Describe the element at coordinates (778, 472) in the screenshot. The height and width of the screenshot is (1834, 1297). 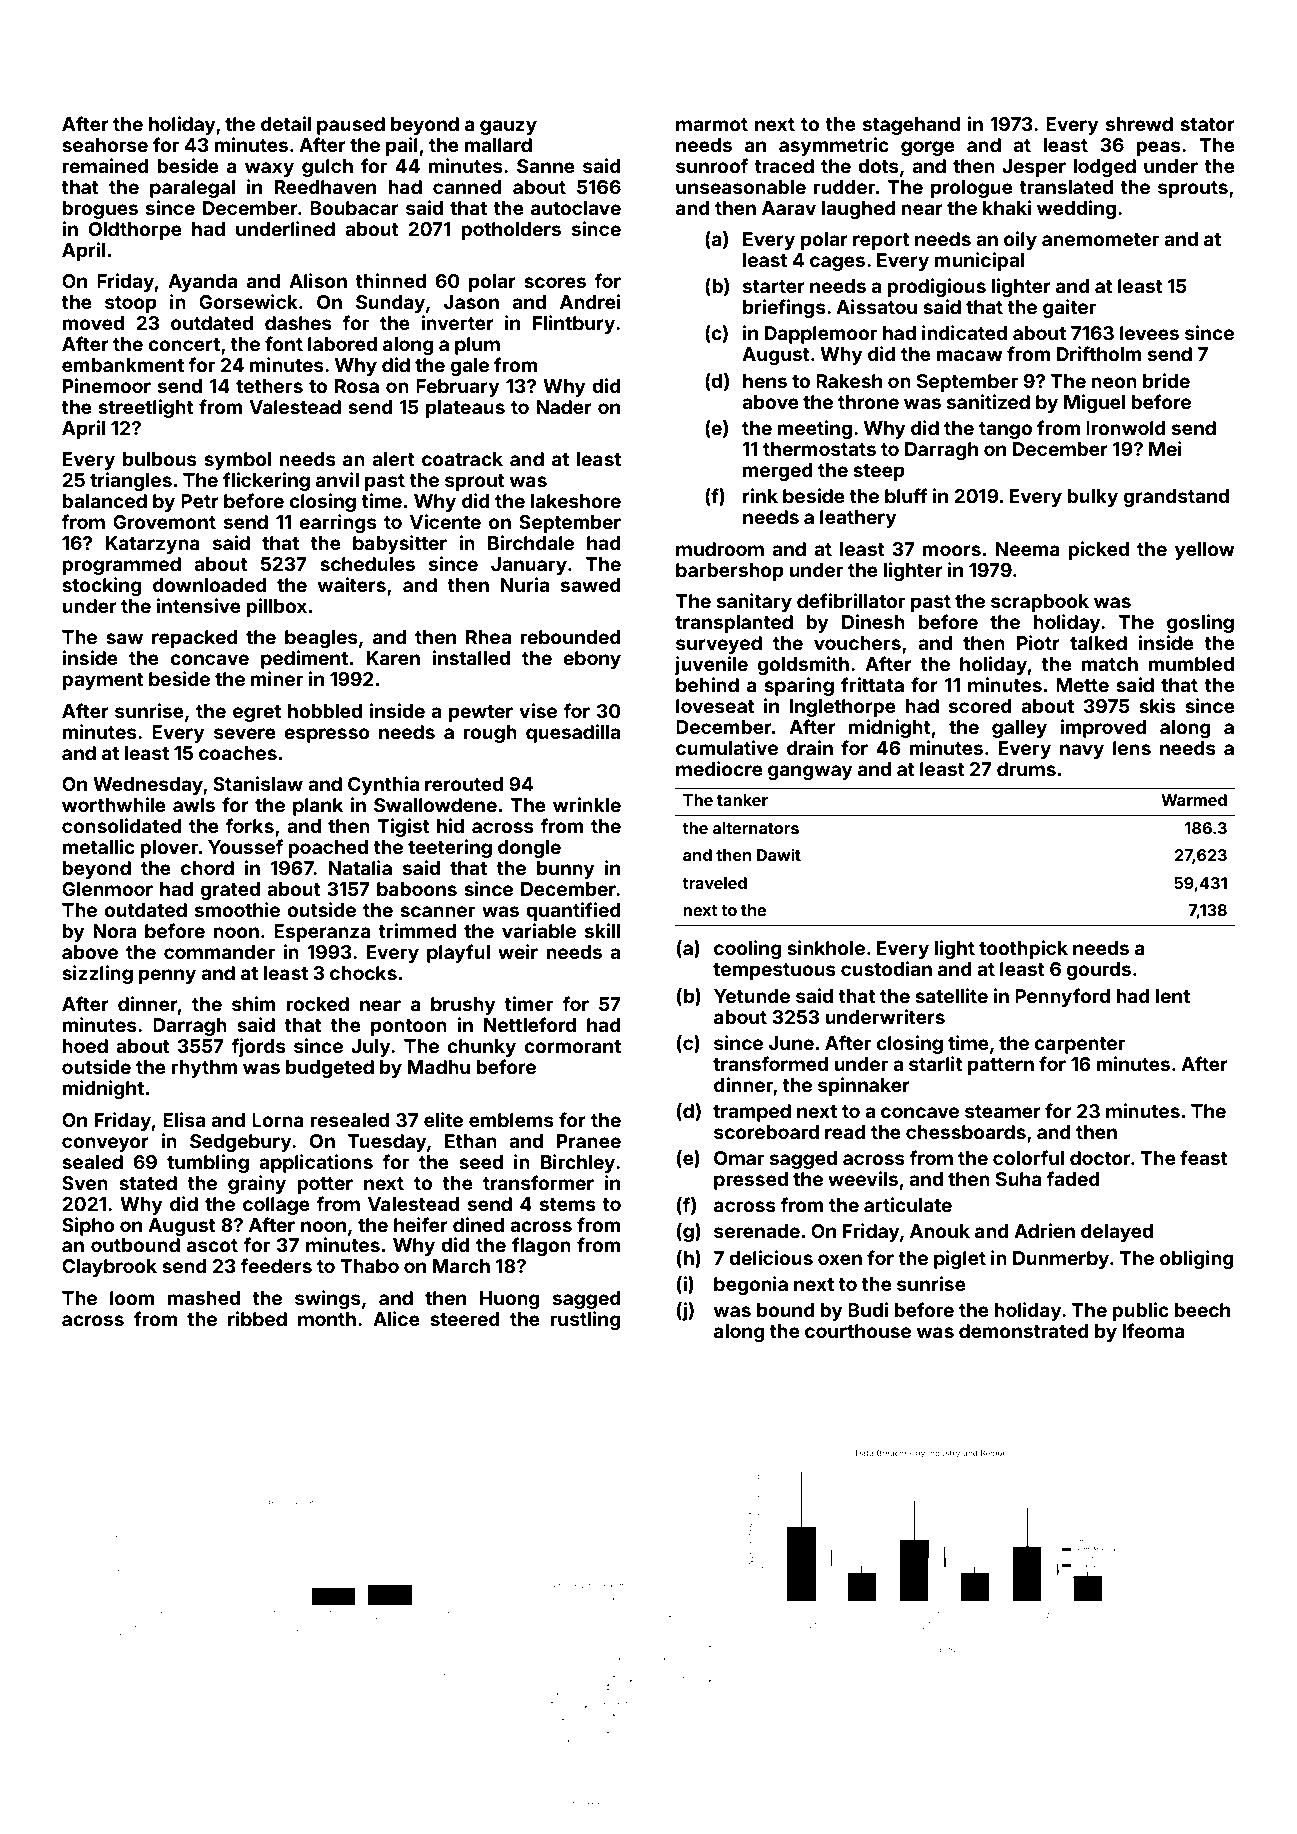
I see `merged` at that location.
